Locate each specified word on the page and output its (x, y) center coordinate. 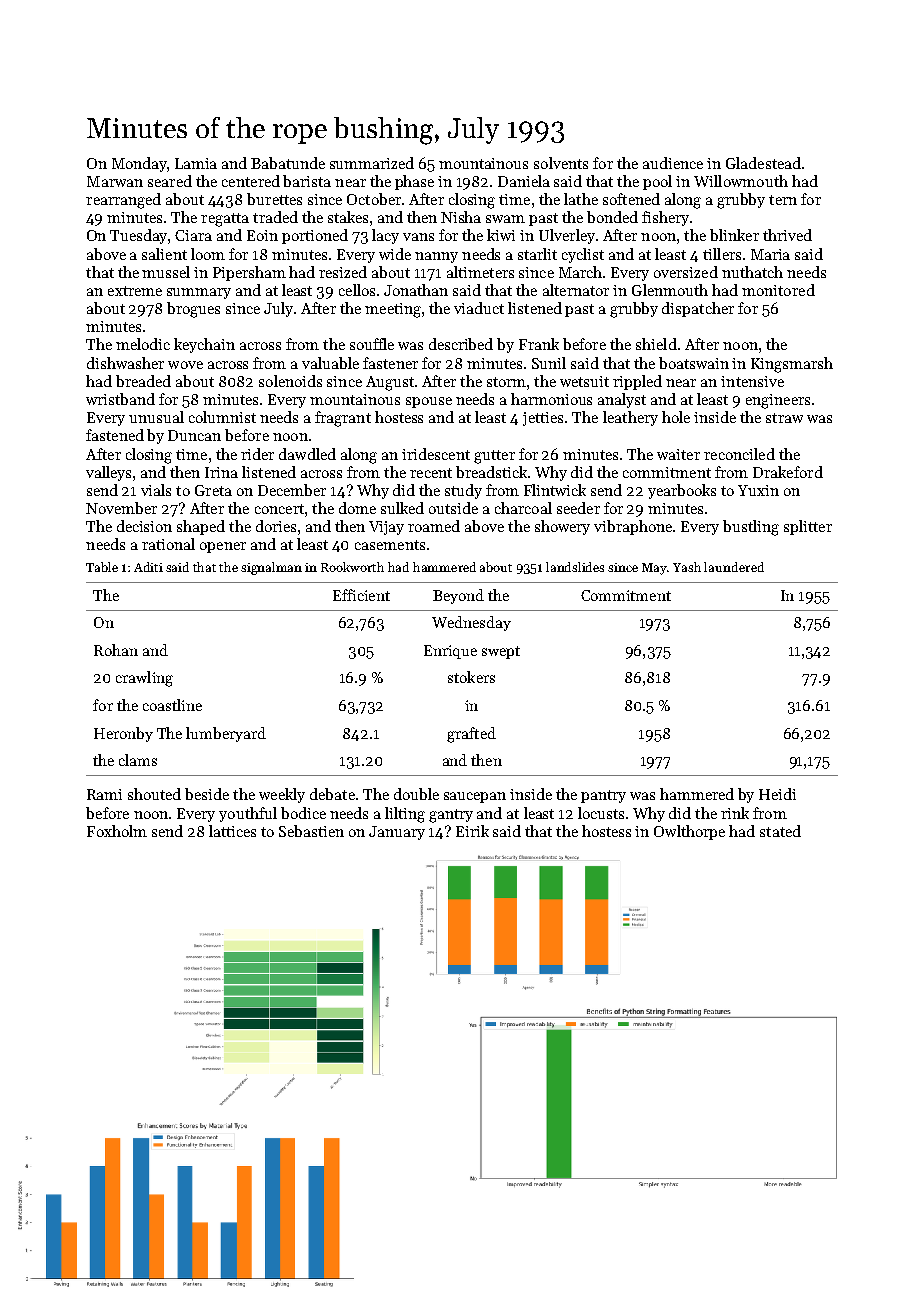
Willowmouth (741, 181)
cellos (357, 290)
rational (168, 544)
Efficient (361, 595)
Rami (104, 794)
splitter (808, 527)
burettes (274, 199)
